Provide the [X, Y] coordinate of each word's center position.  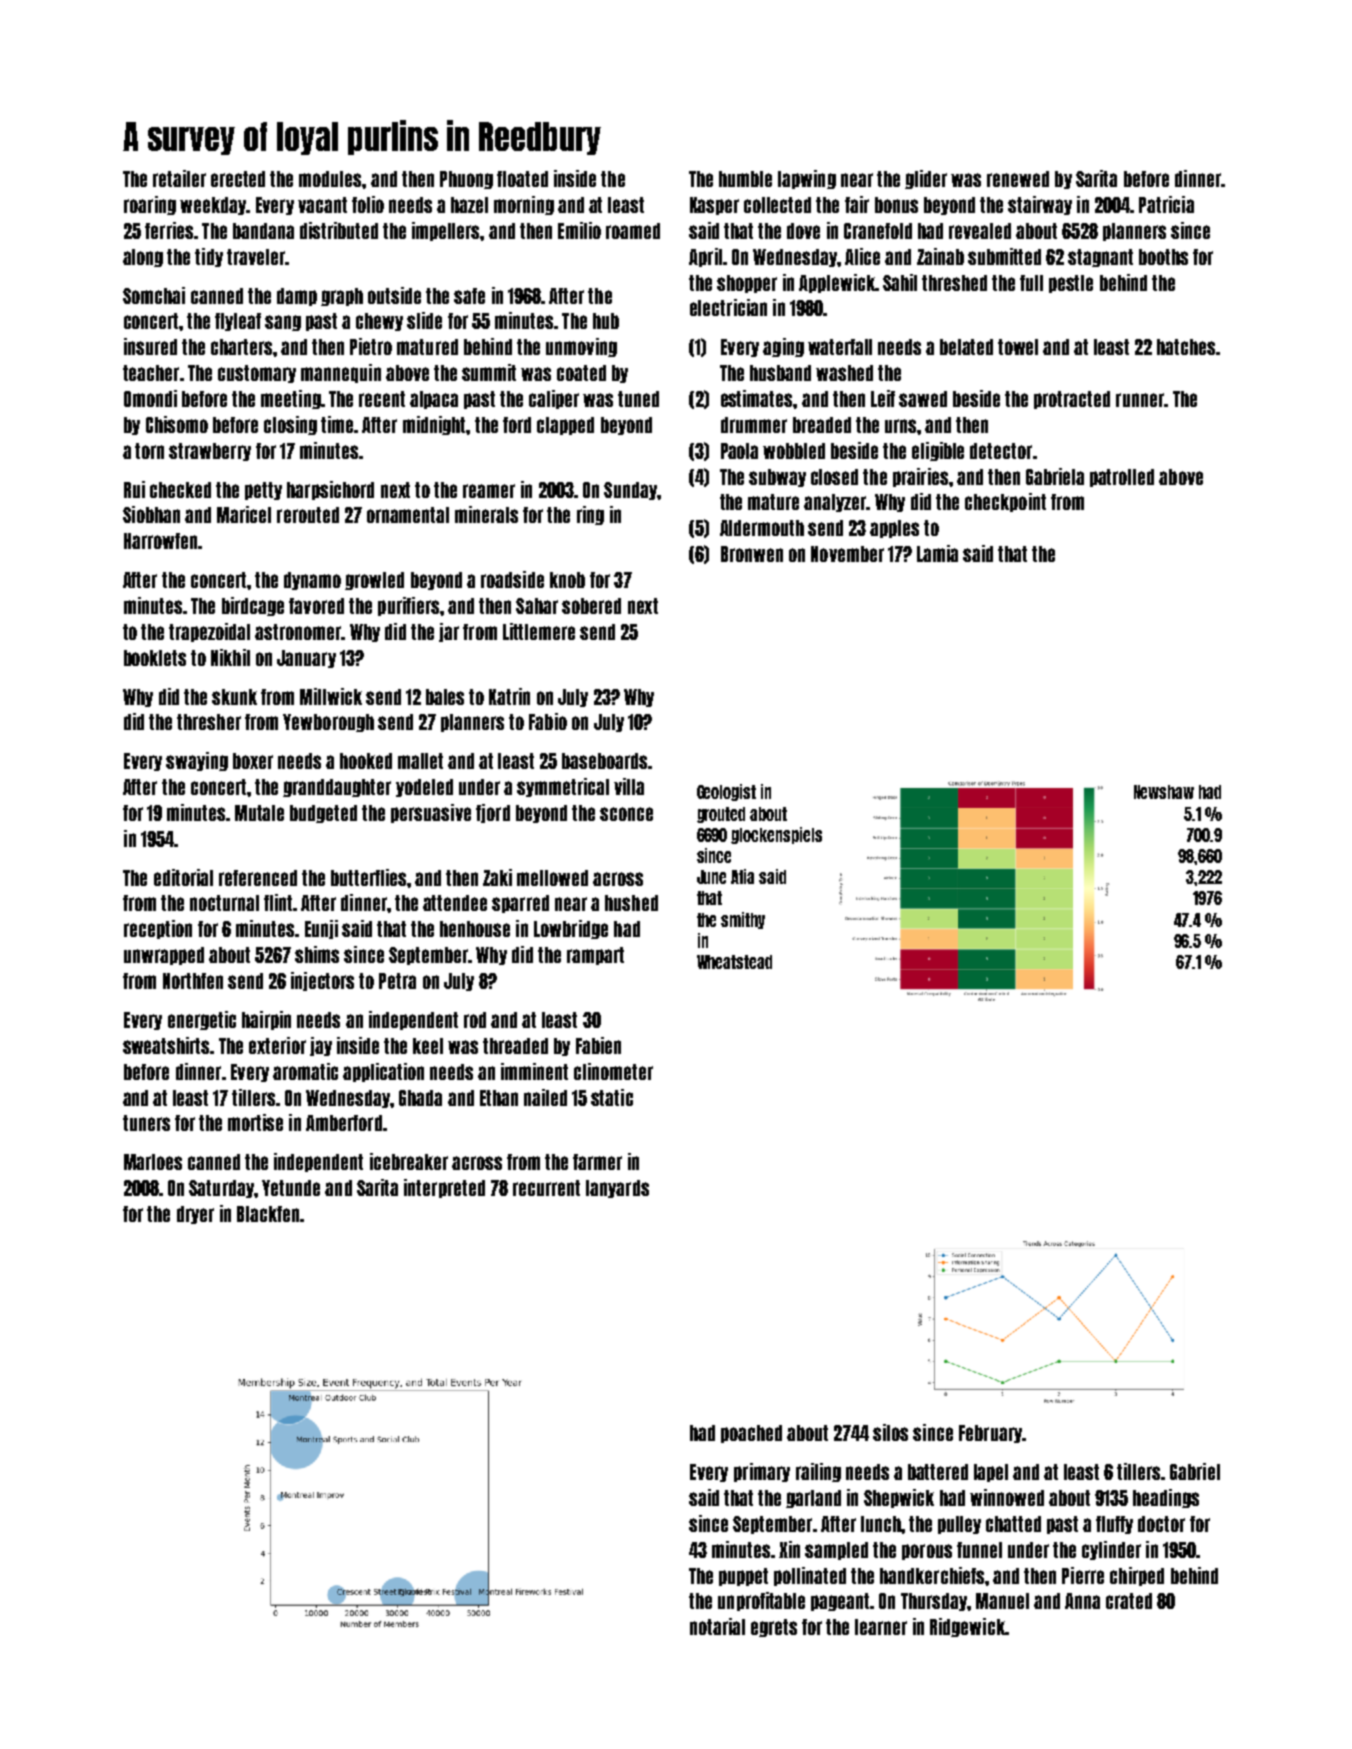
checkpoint [1005, 502]
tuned [638, 399]
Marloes [153, 1162]
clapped [565, 426]
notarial [717, 1626]
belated [966, 347]
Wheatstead [734, 962]
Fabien [598, 1045]
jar [449, 632]
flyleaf [238, 322]
